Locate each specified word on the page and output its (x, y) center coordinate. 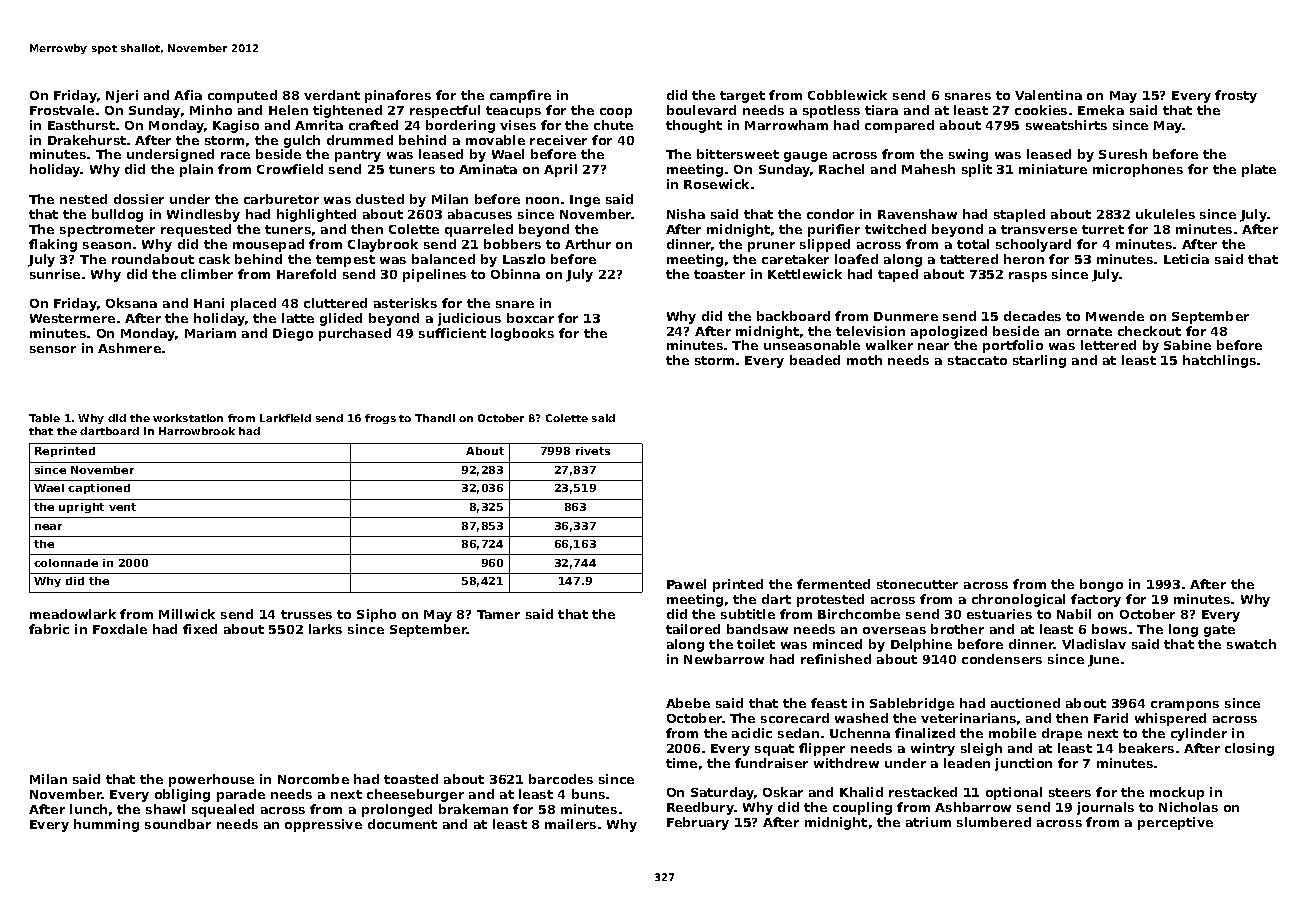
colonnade (66, 563)
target (742, 97)
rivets (593, 451)
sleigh (981, 749)
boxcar (530, 318)
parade (241, 795)
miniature (1053, 169)
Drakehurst (87, 140)
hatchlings (1219, 361)
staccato (977, 360)
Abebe (688, 703)
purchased (355, 334)
